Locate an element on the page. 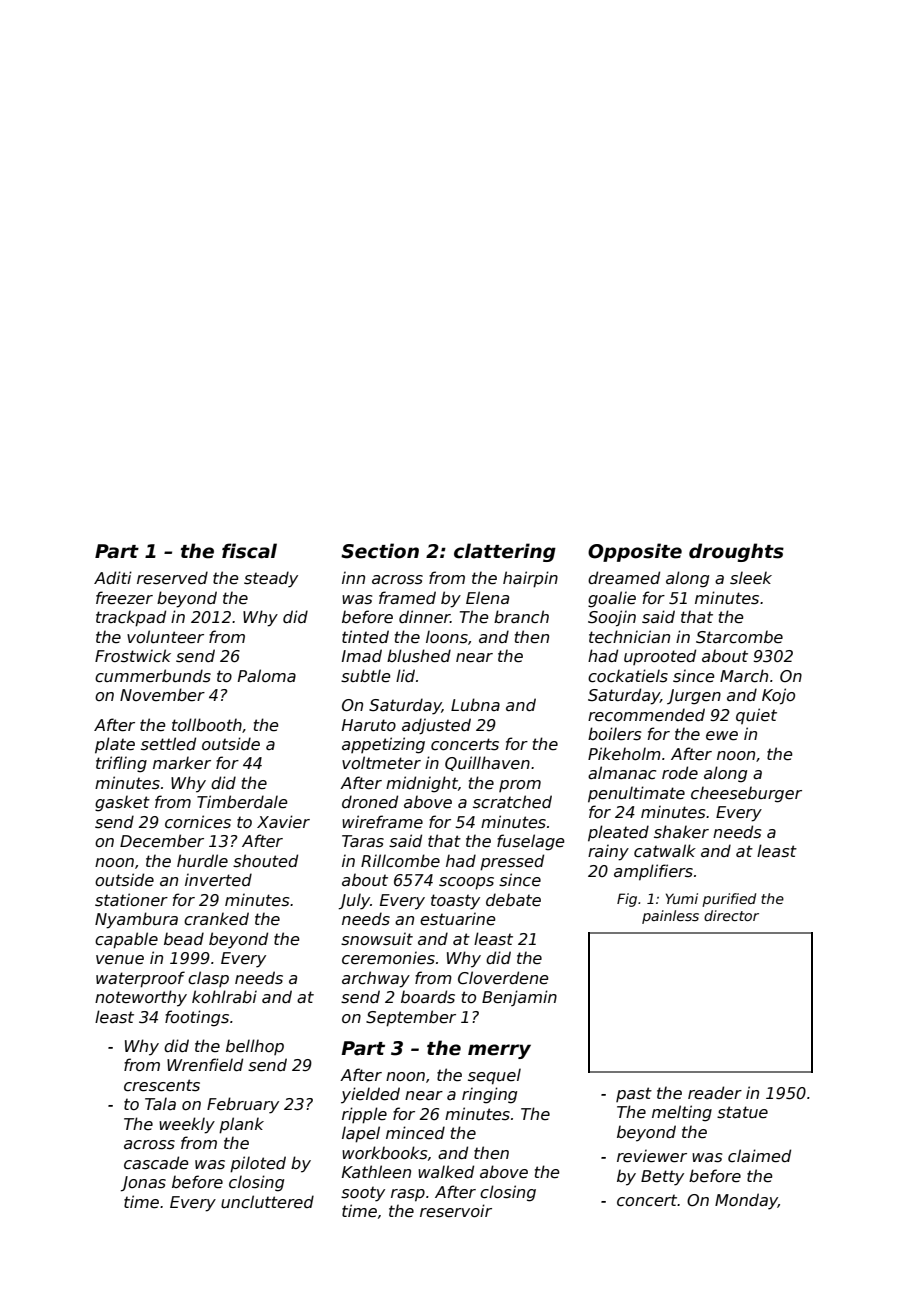 The width and height of the page is (908, 1316). Opposite is located at coordinates (635, 552).
